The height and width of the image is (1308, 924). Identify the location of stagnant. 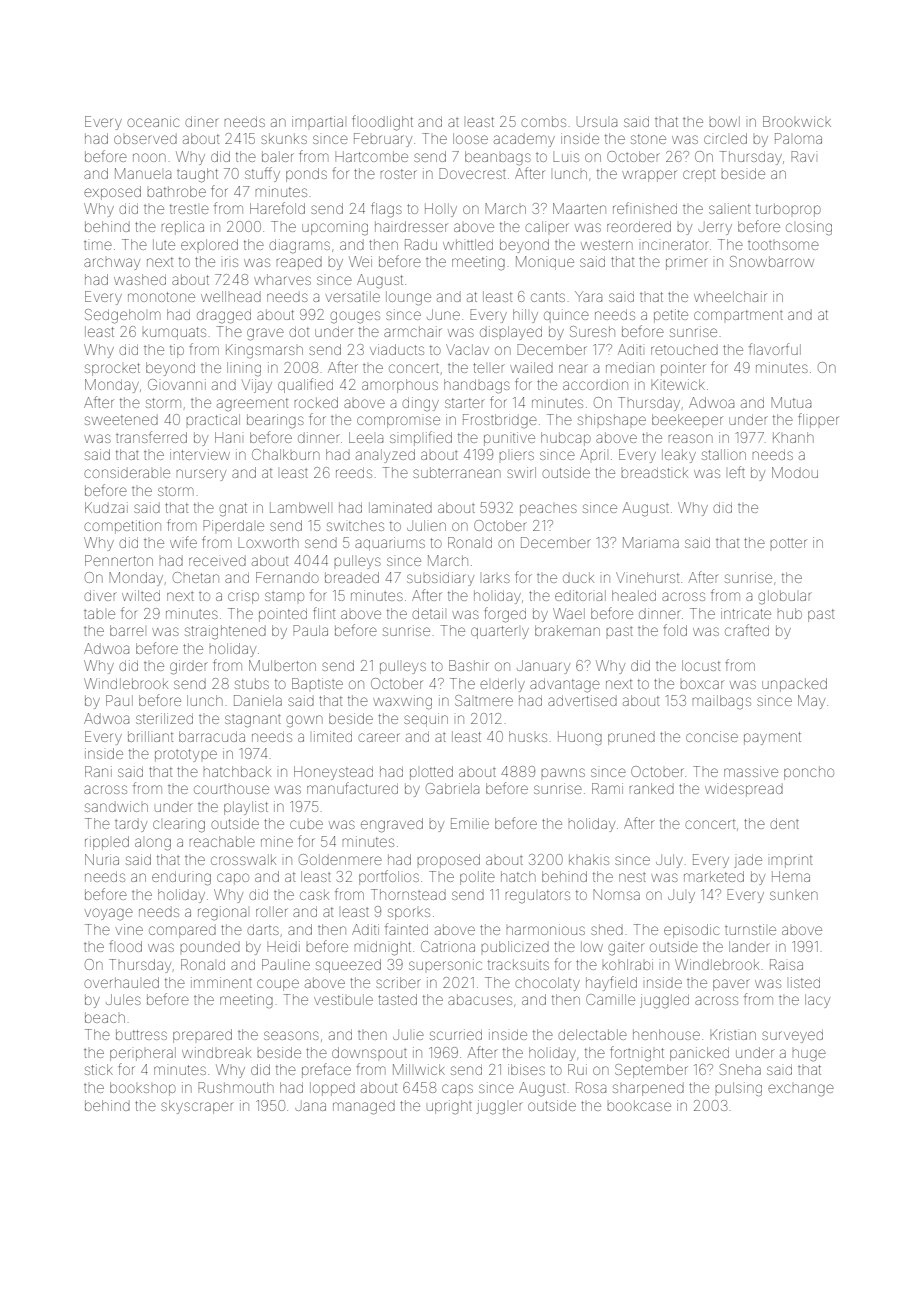
(253, 721).
